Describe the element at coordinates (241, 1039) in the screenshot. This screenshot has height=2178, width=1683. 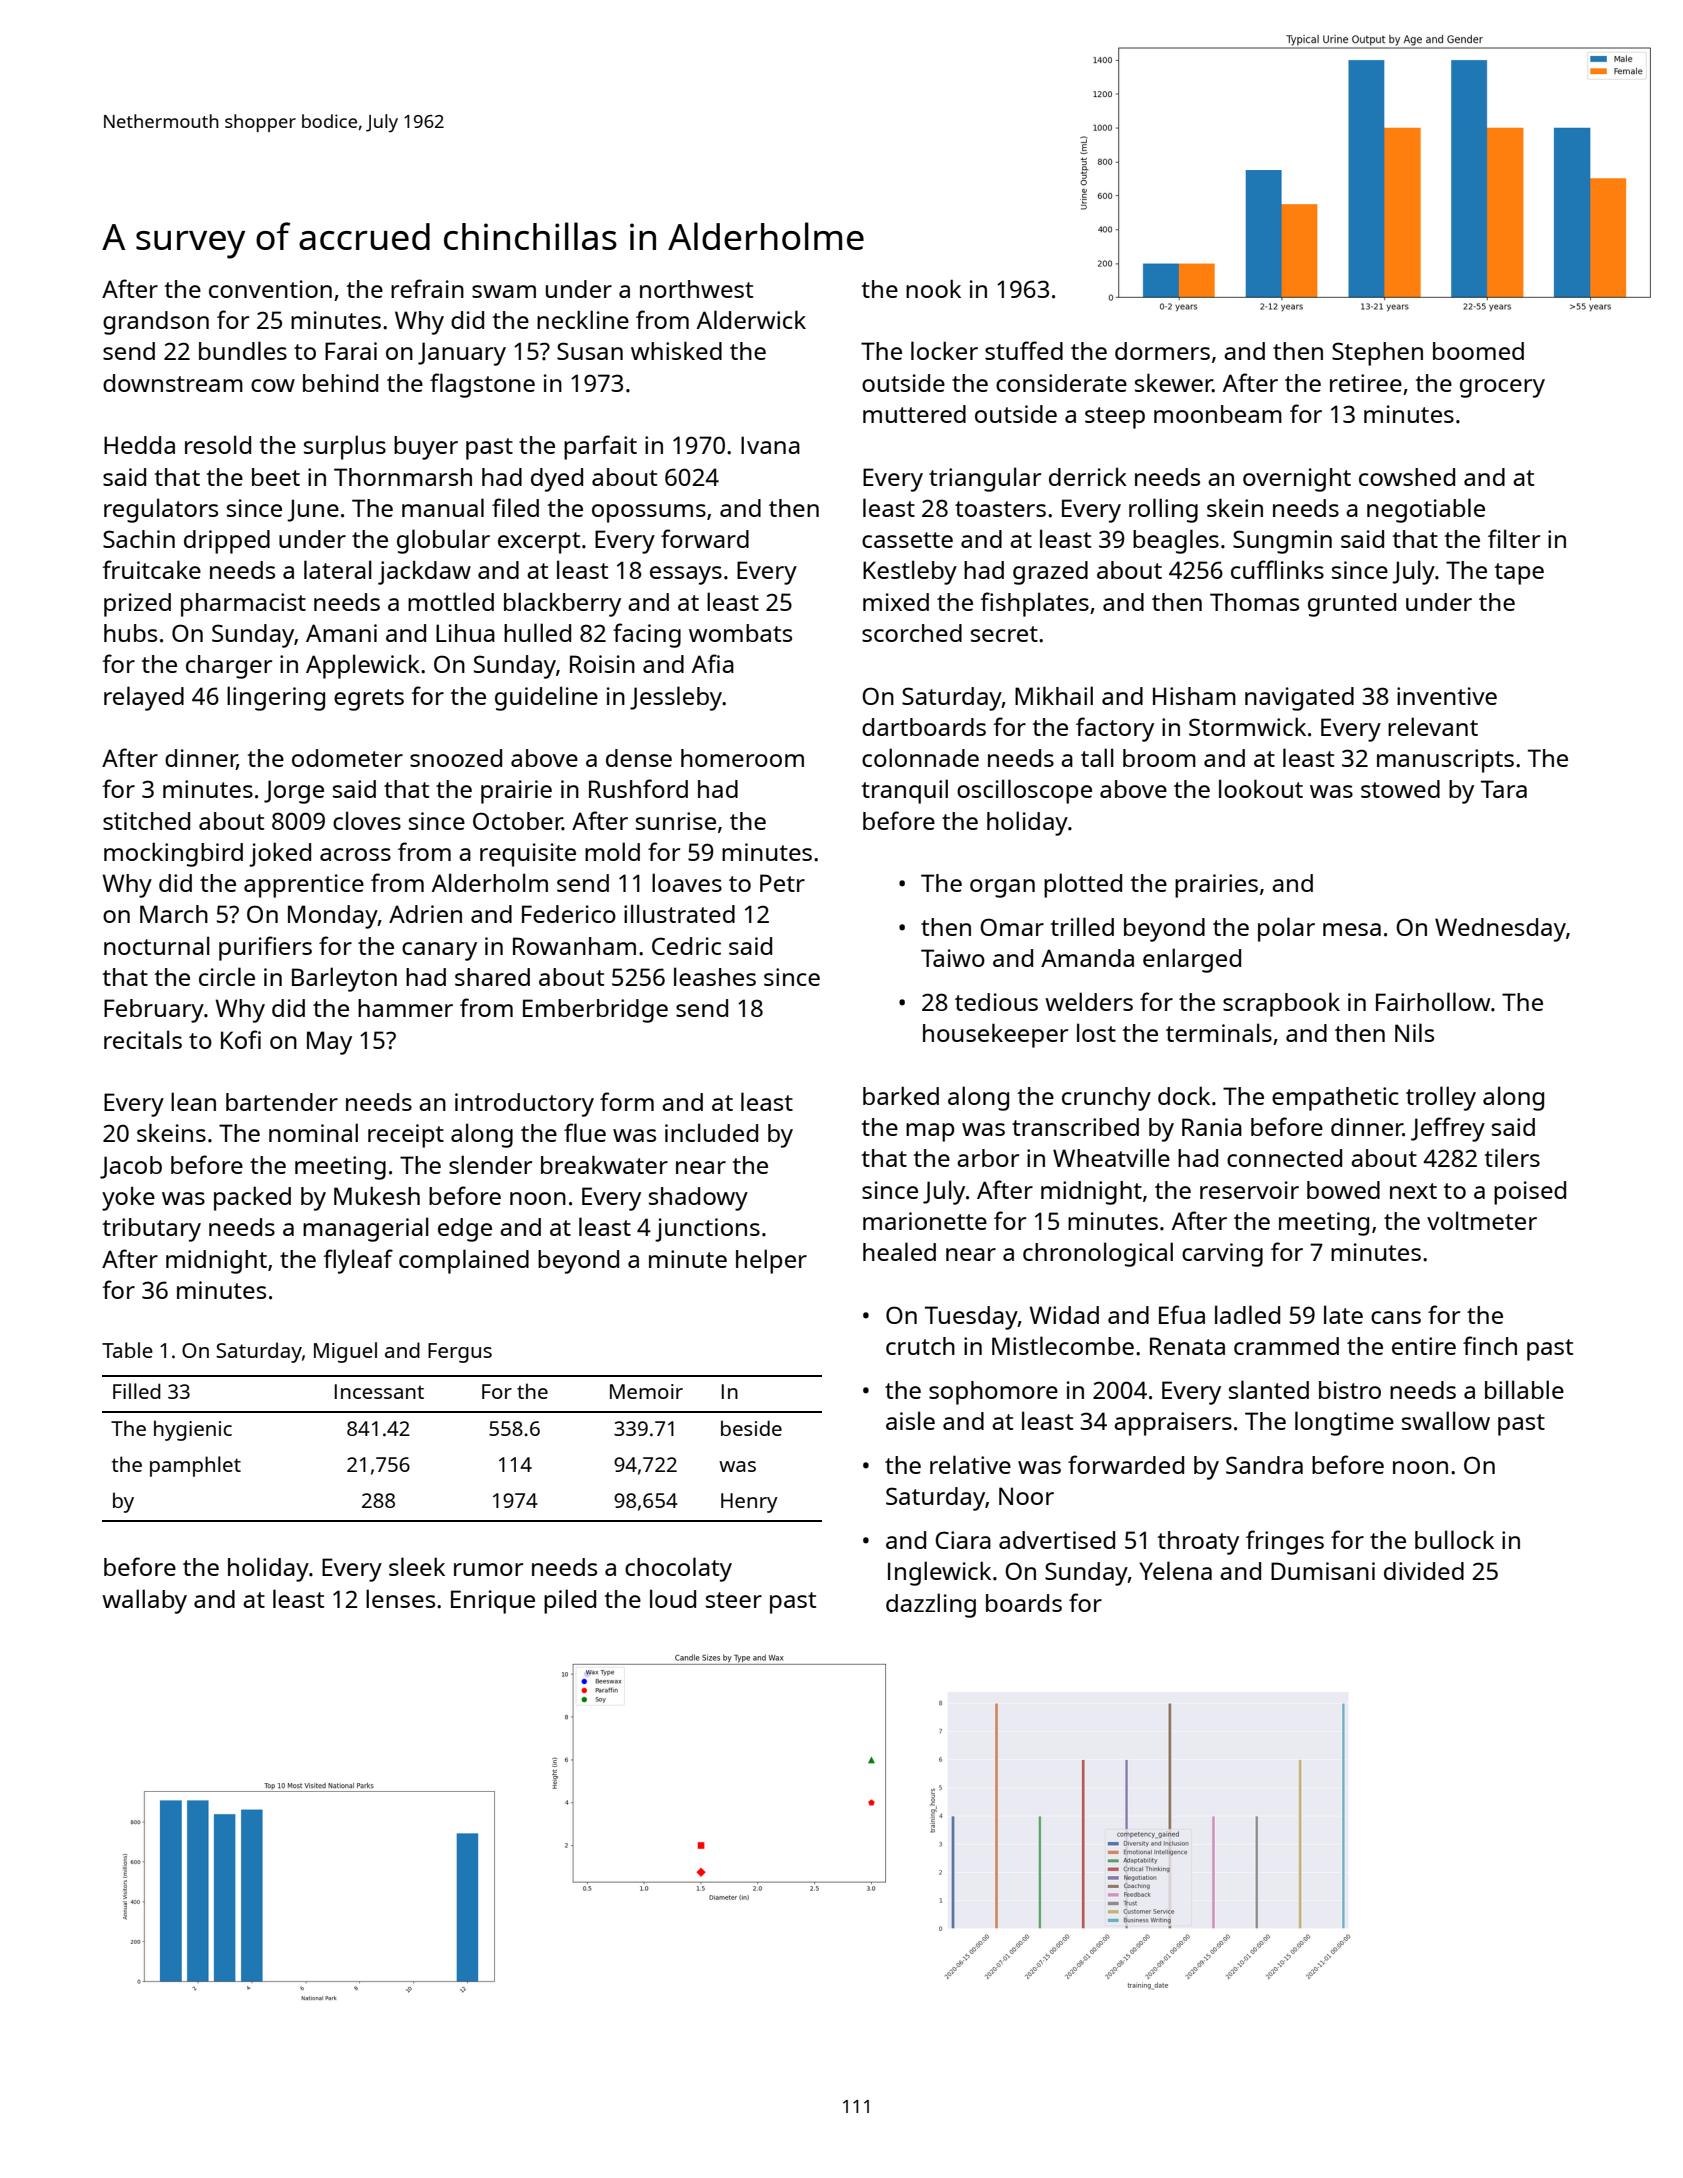
I see `Kofi` at that location.
